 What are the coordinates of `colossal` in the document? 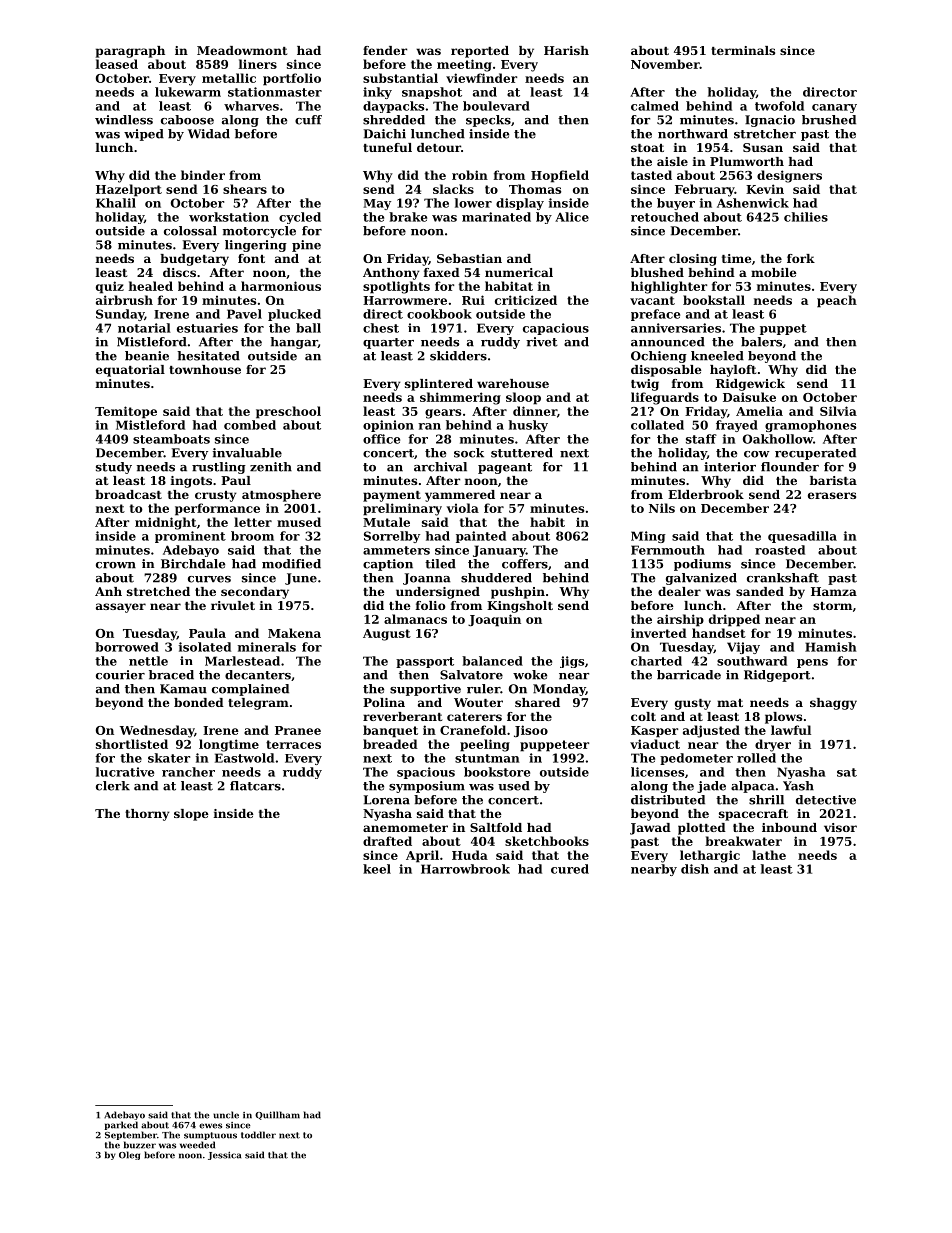 It's located at (190, 231).
